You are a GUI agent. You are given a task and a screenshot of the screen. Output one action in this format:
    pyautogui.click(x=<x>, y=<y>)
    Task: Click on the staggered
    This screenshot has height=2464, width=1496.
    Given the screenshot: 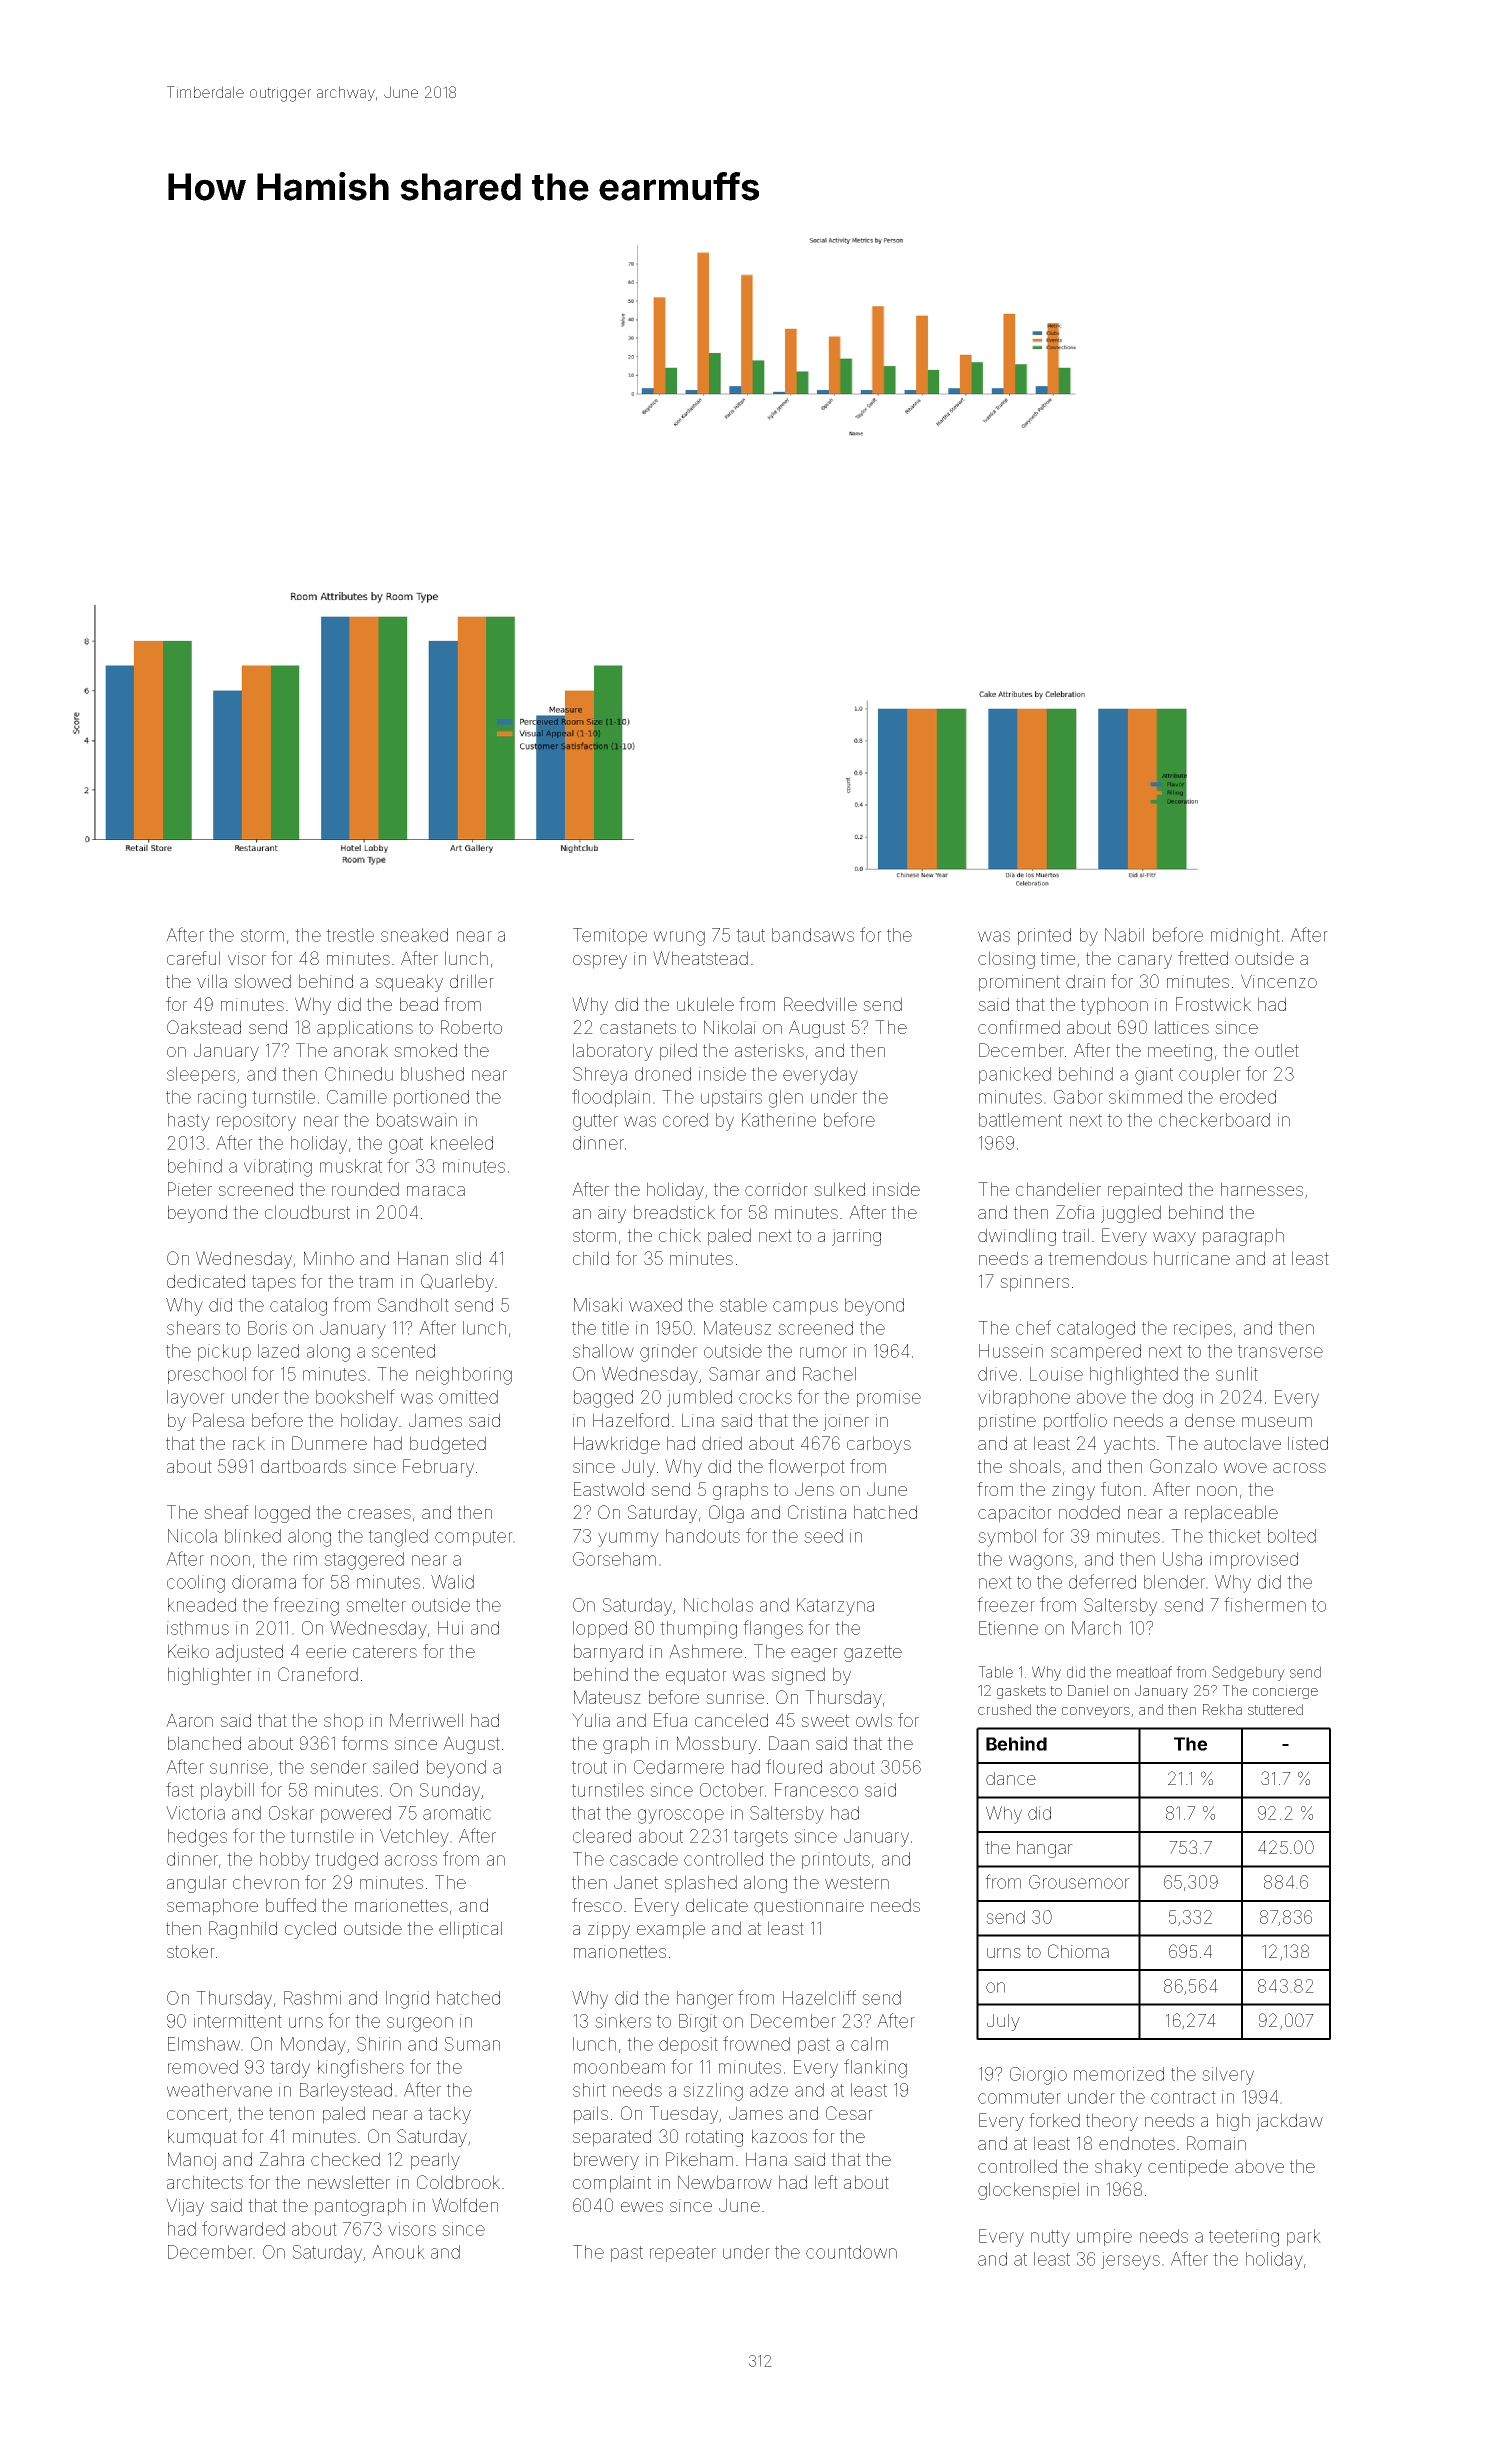 What is the action you would take?
    pyautogui.click(x=364, y=1561)
